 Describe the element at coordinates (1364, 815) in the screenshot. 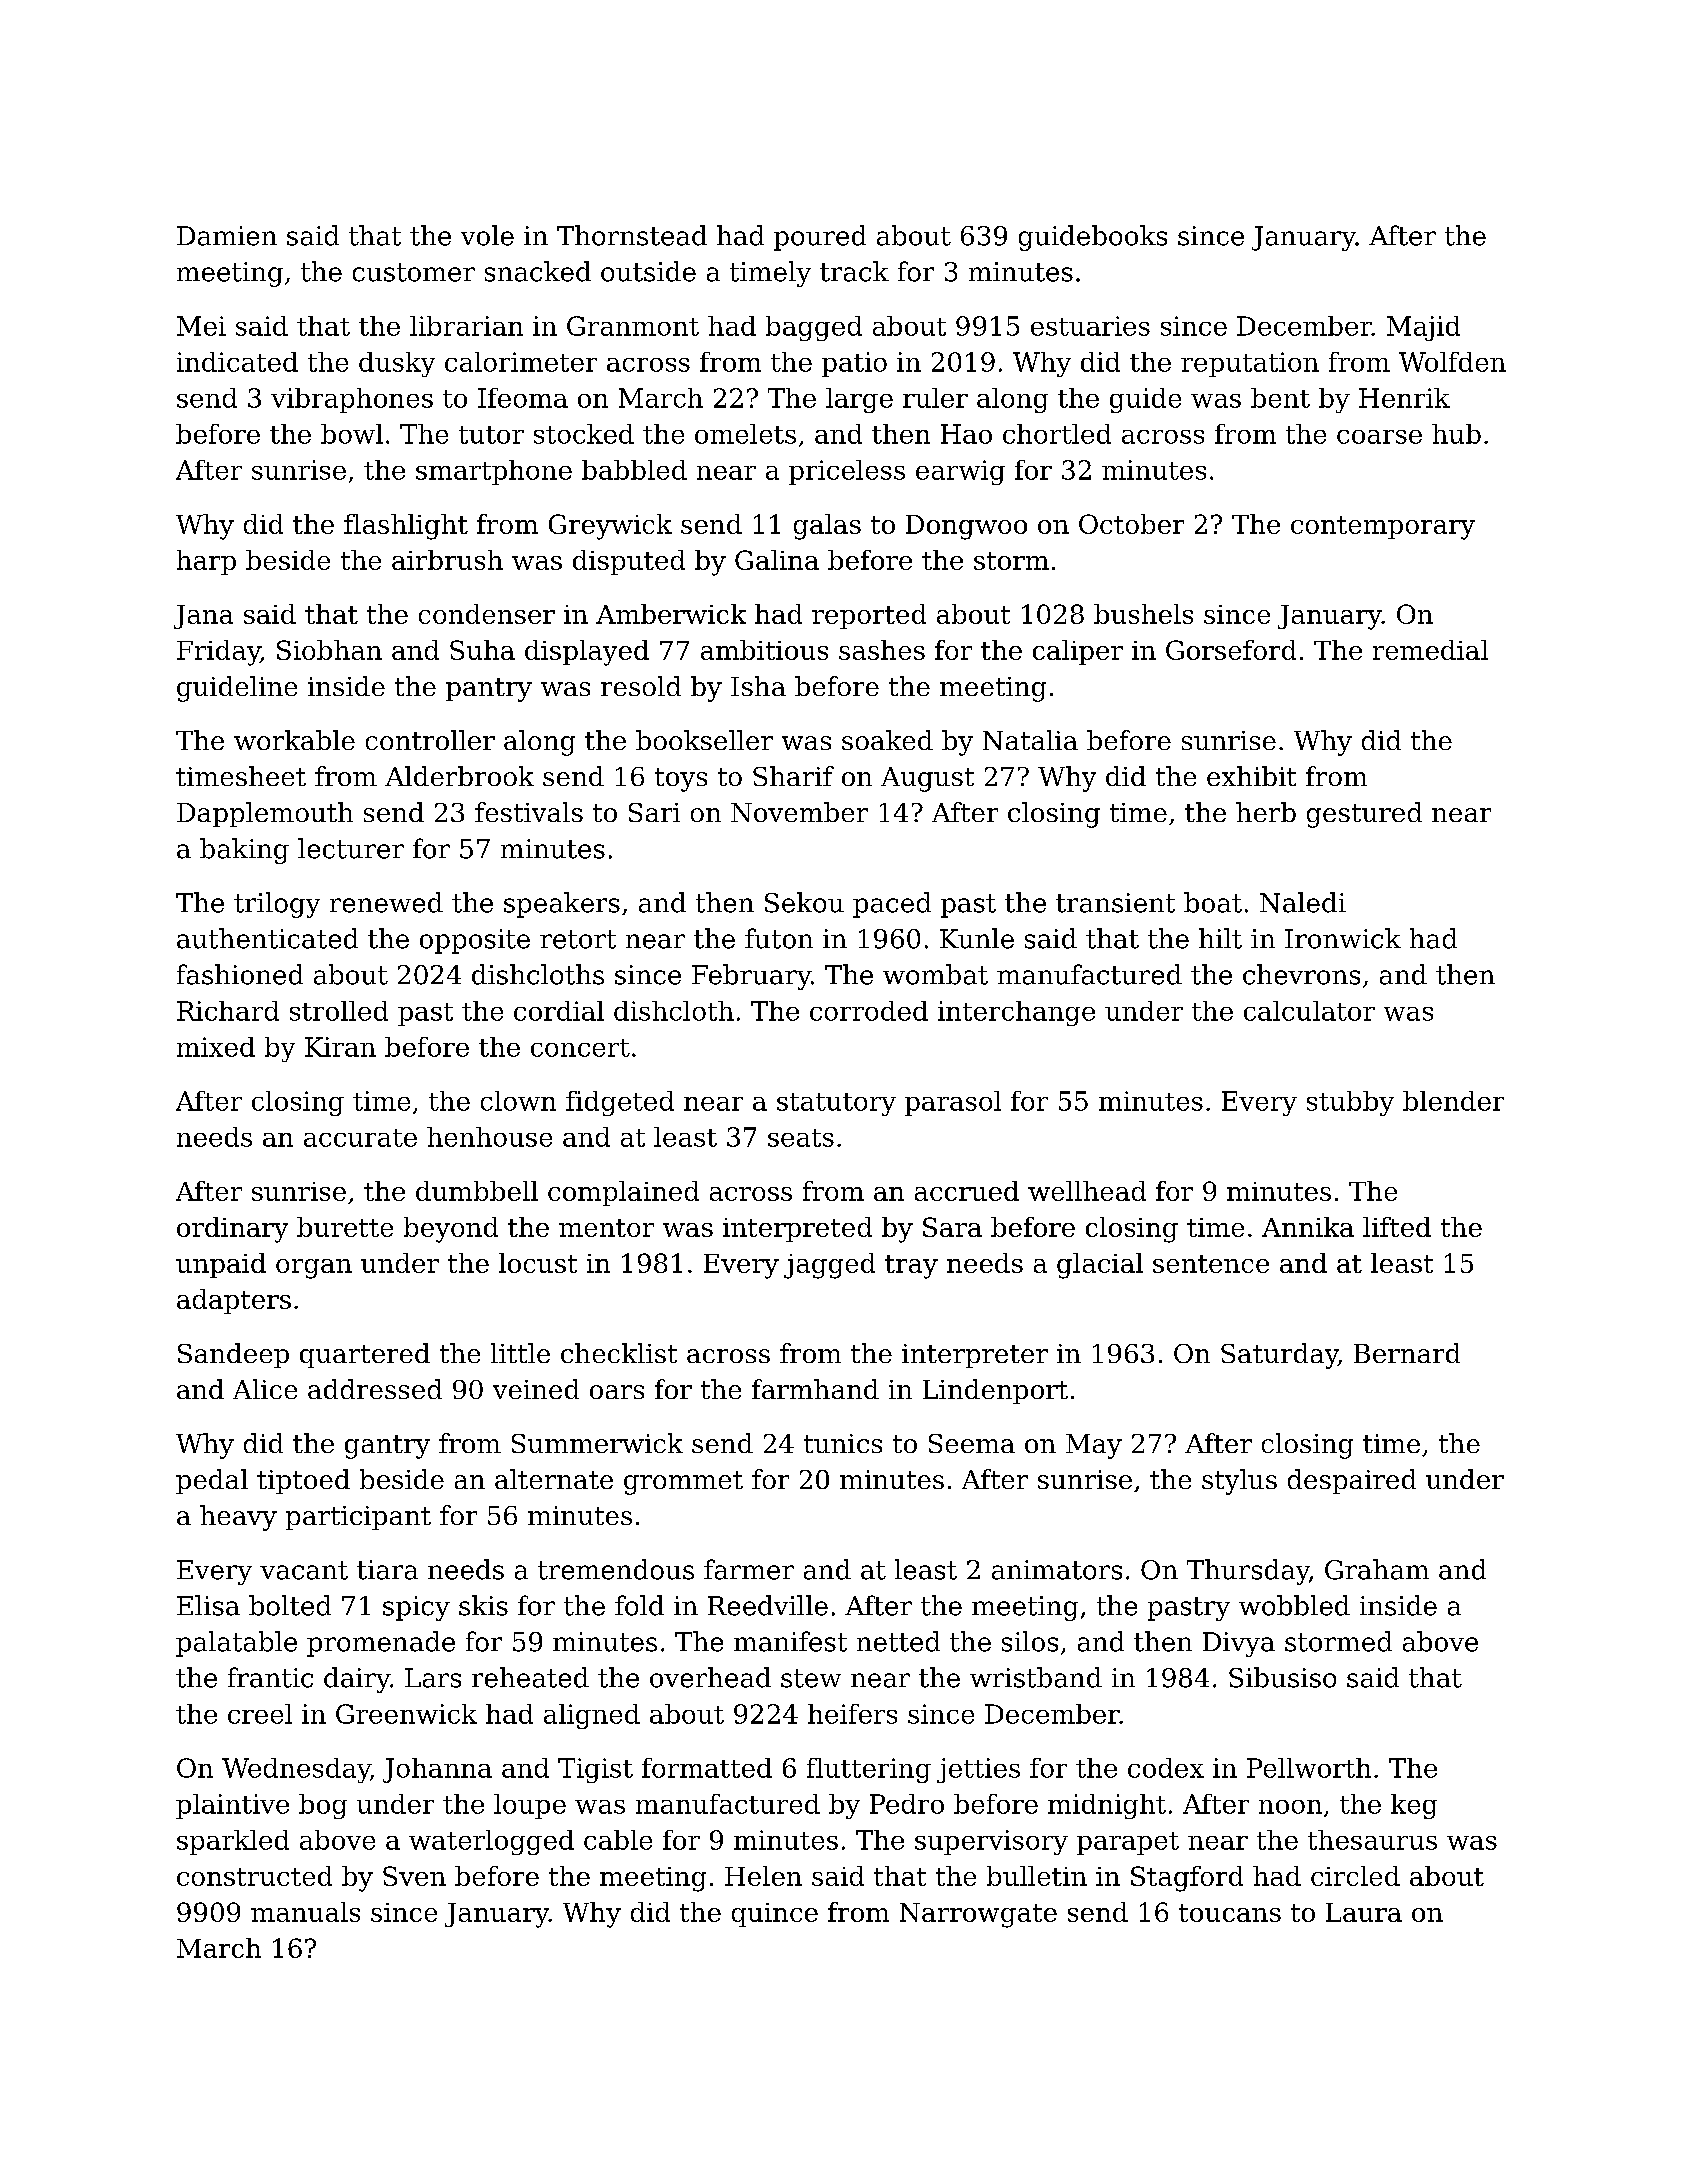

I see `gestured` at that location.
